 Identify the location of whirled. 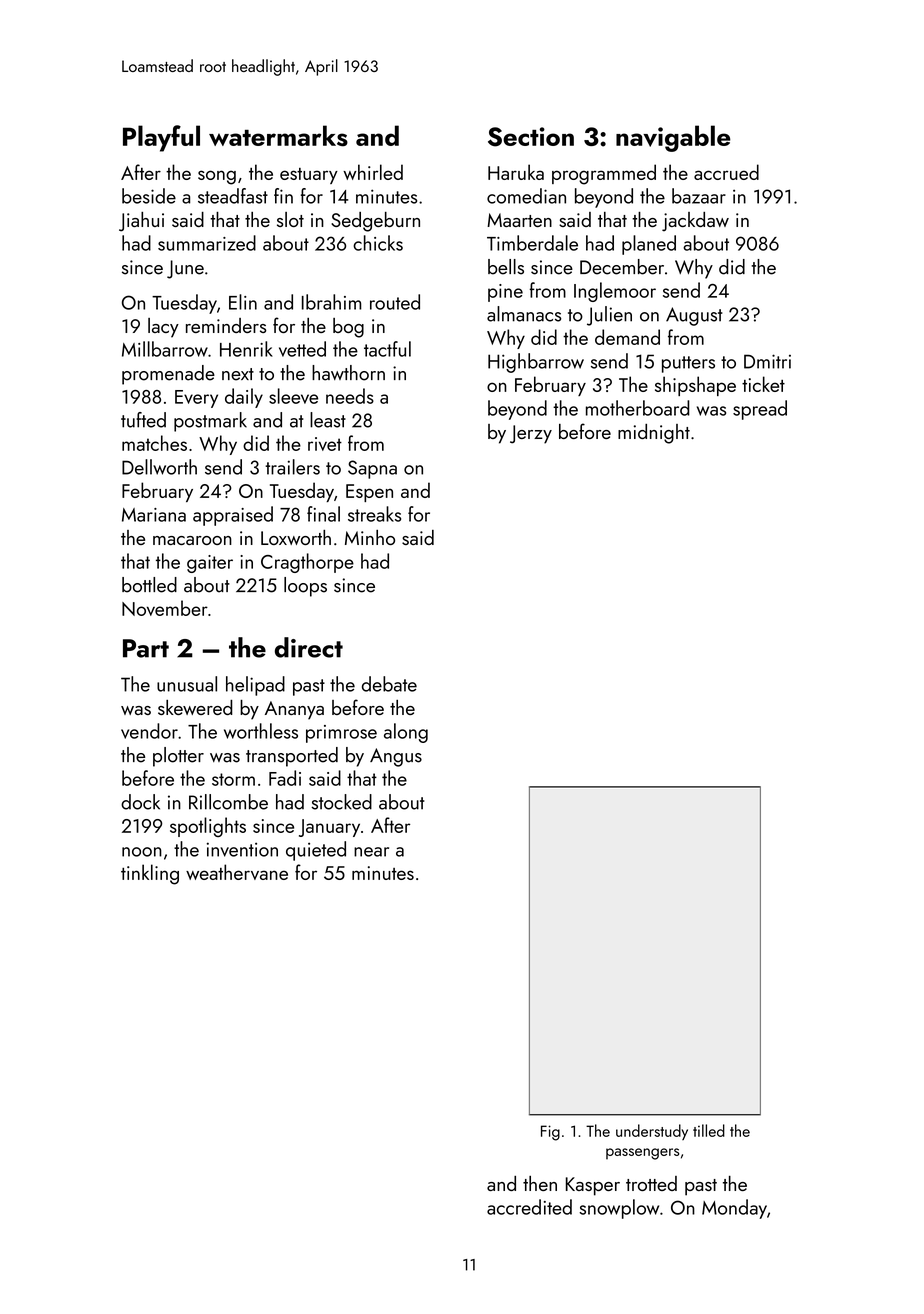
(373, 172).
